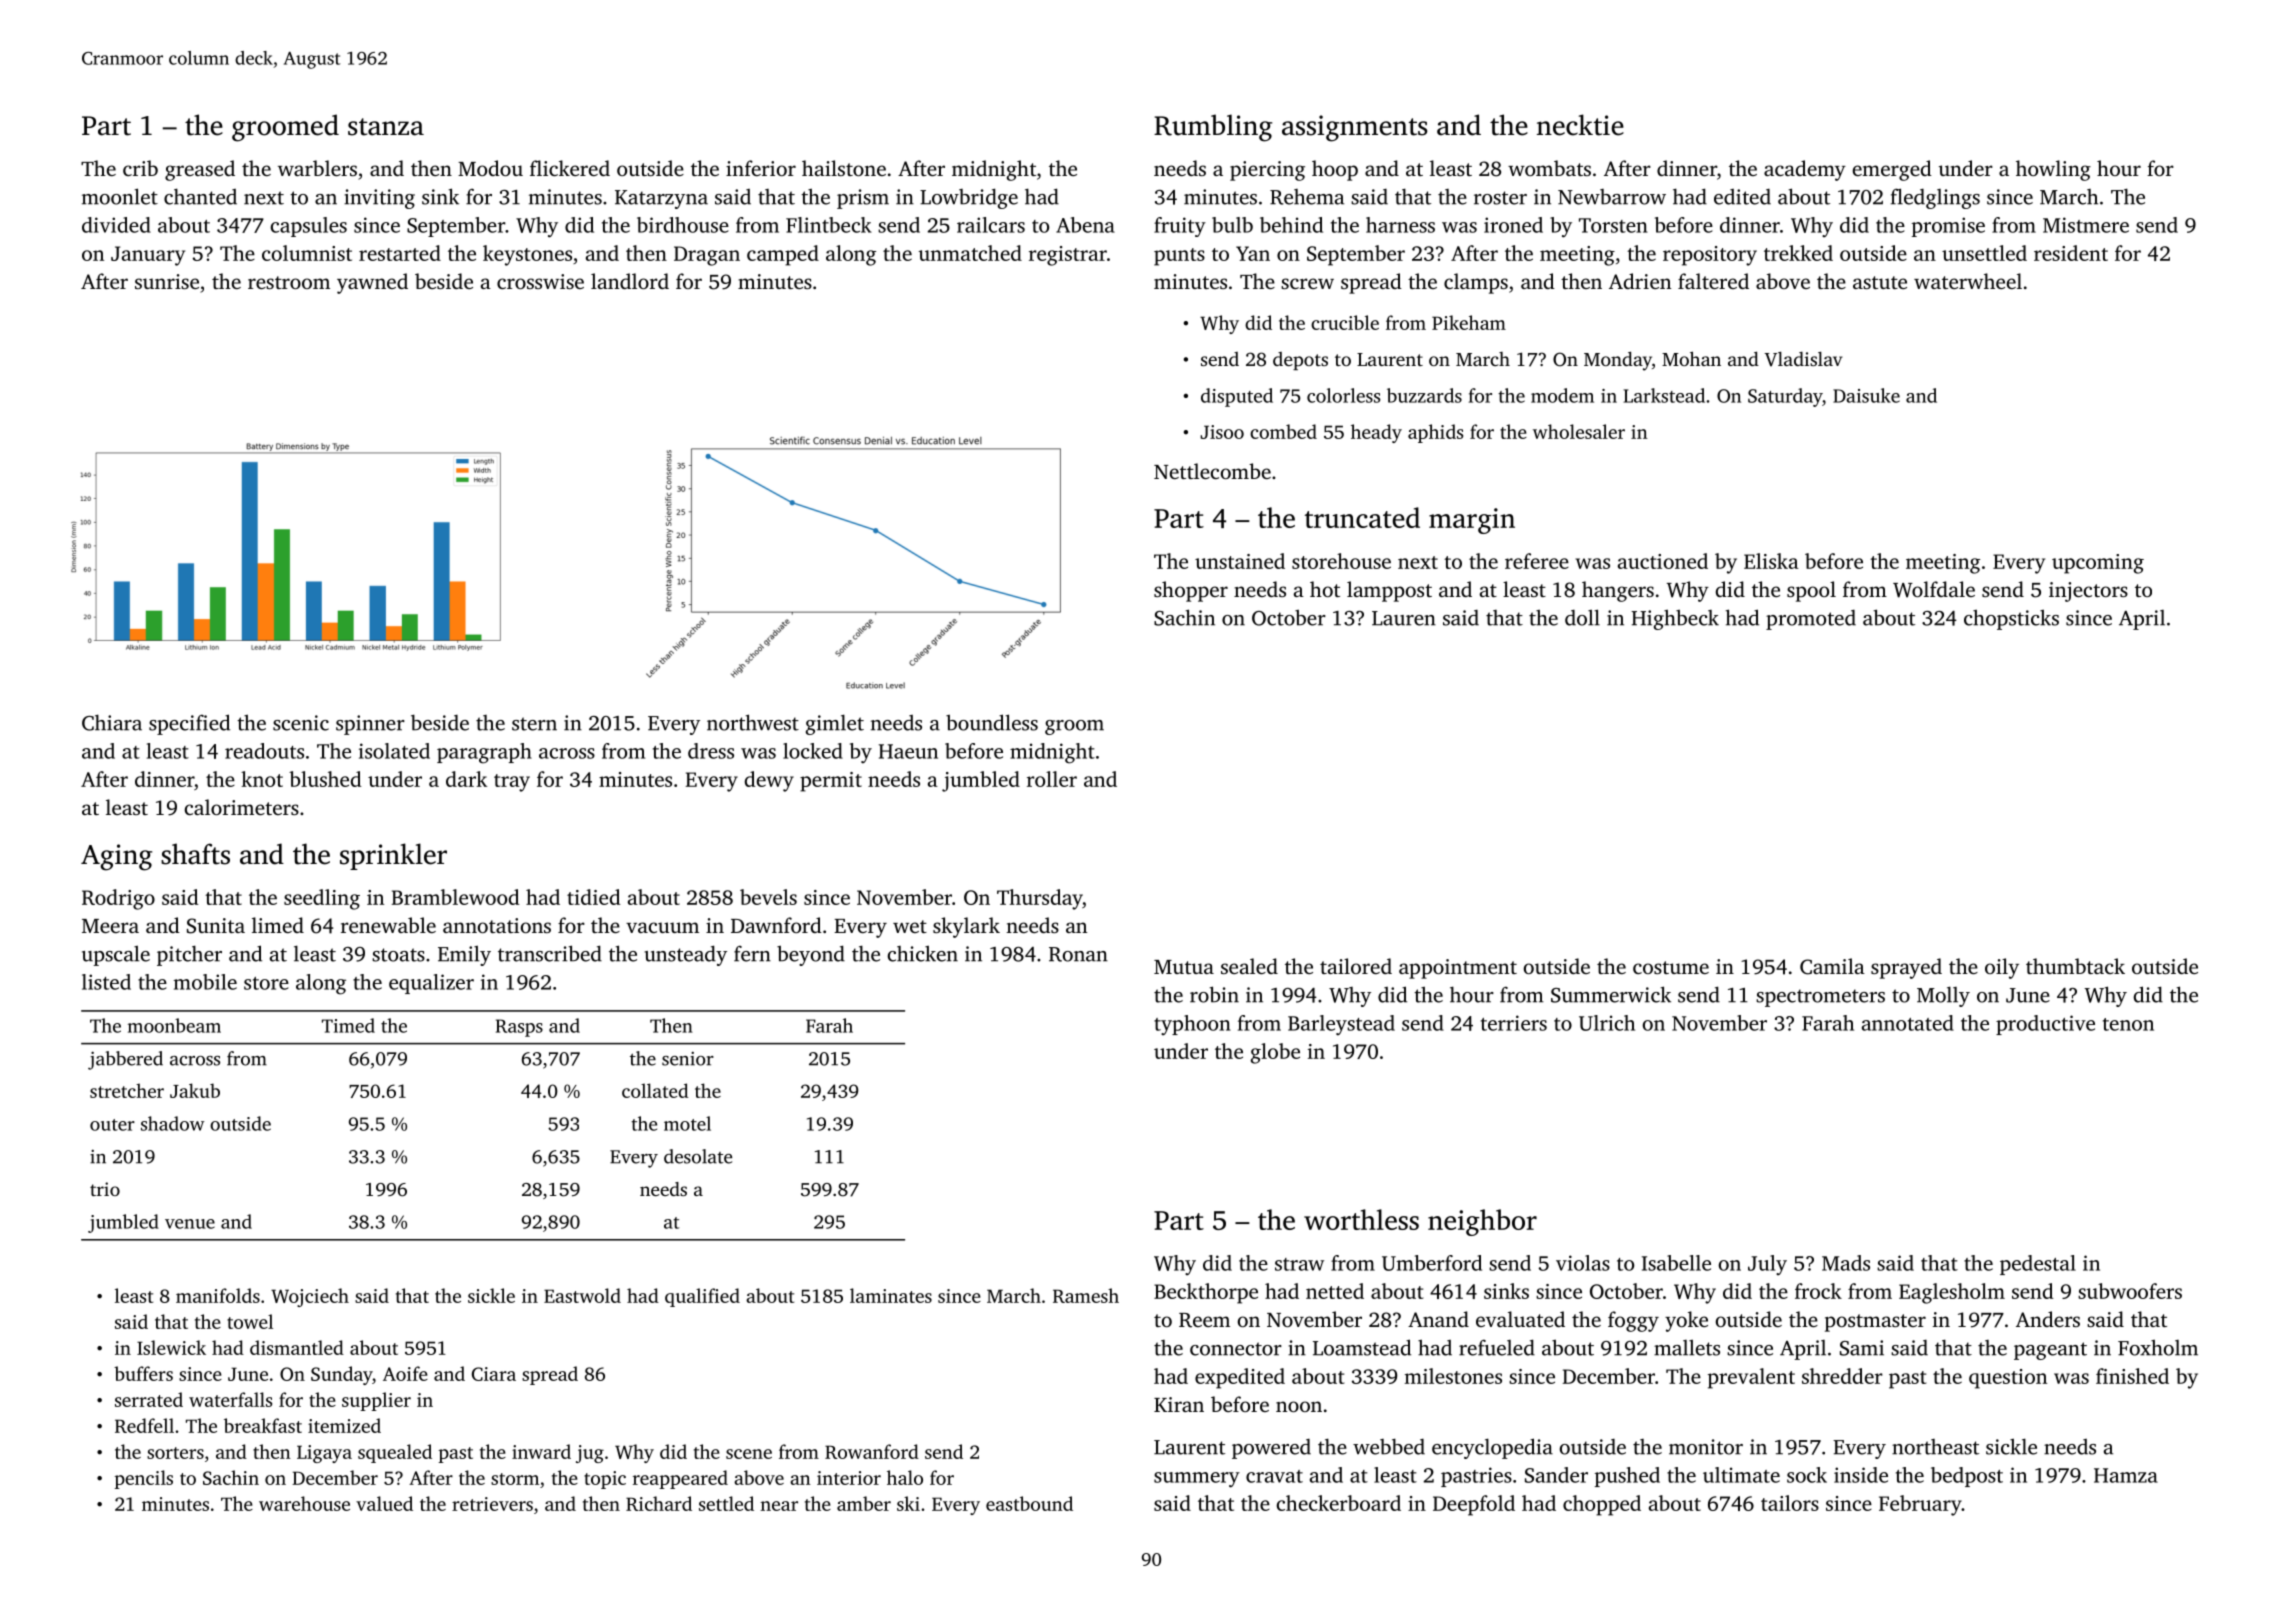 The width and height of the image is (2282, 1614). What do you see at coordinates (301, 723) in the image?
I see `scenic` at bounding box center [301, 723].
